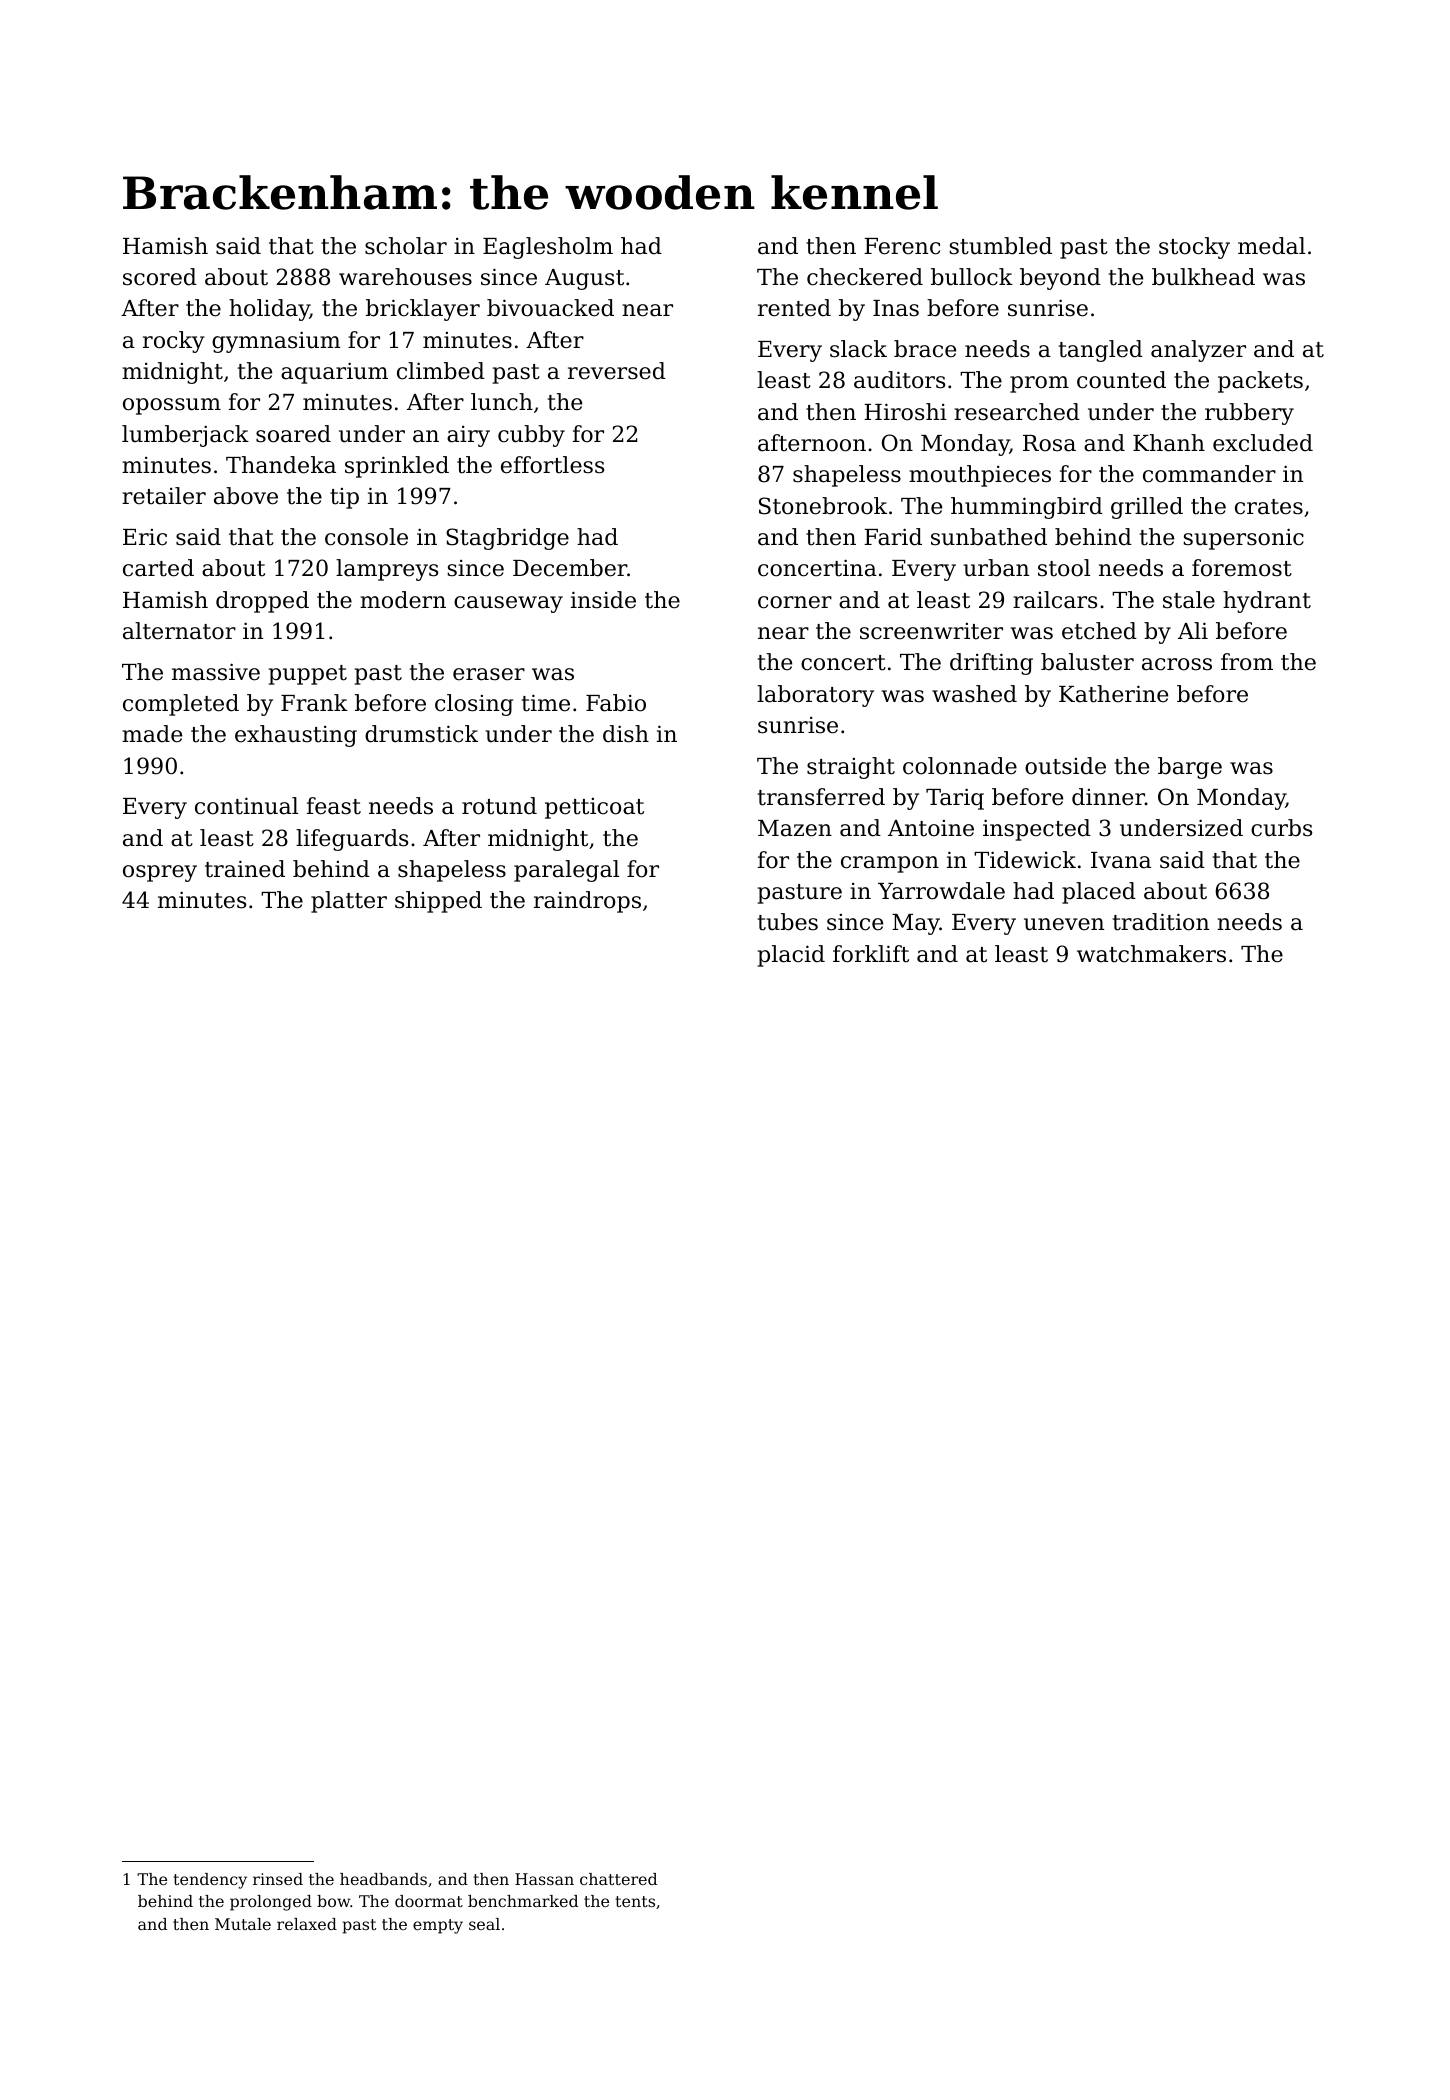 Image resolution: width=1450 pixels, height=2100 pixels. Describe the element at coordinates (334, 806) in the screenshot. I see `feast` at that location.
